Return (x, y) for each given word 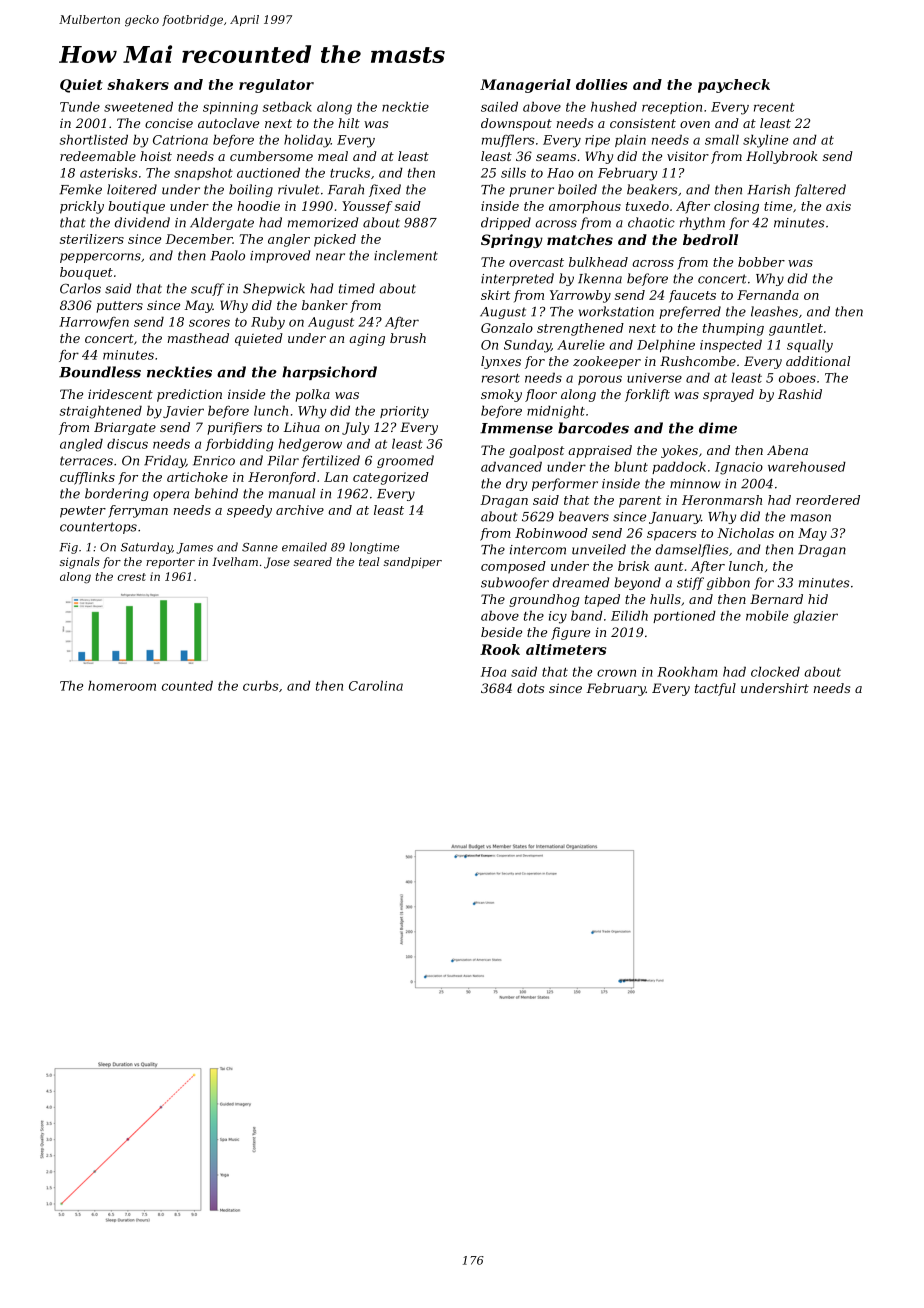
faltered (820, 190)
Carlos (80, 288)
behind (216, 493)
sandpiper (413, 563)
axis (838, 206)
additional (818, 361)
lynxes (501, 362)
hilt (349, 123)
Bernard (776, 599)
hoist (156, 156)
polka (312, 395)
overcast (536, 262)
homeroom (122, 686)
